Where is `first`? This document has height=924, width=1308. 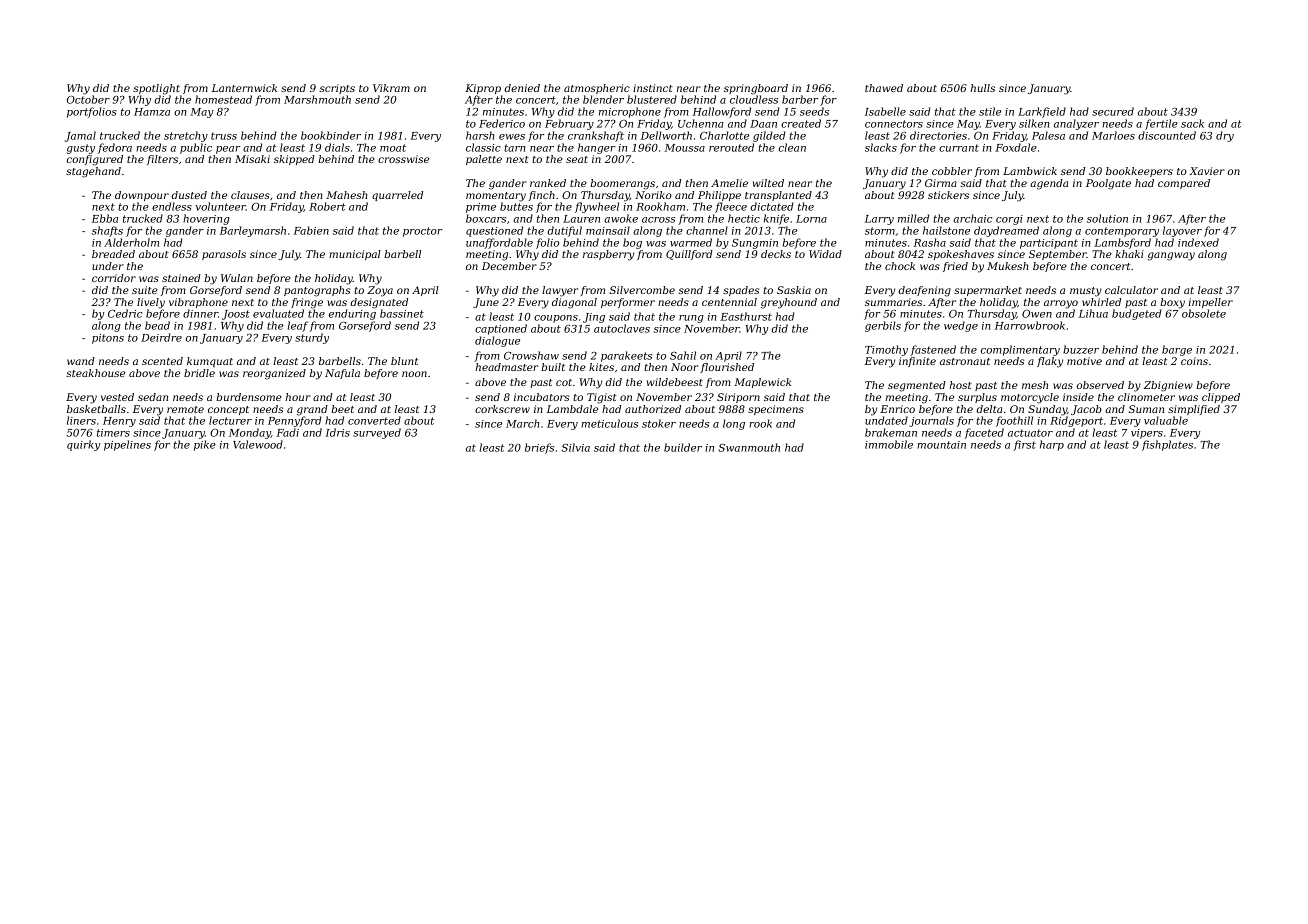 first is located at coordinates (1025, 445).
